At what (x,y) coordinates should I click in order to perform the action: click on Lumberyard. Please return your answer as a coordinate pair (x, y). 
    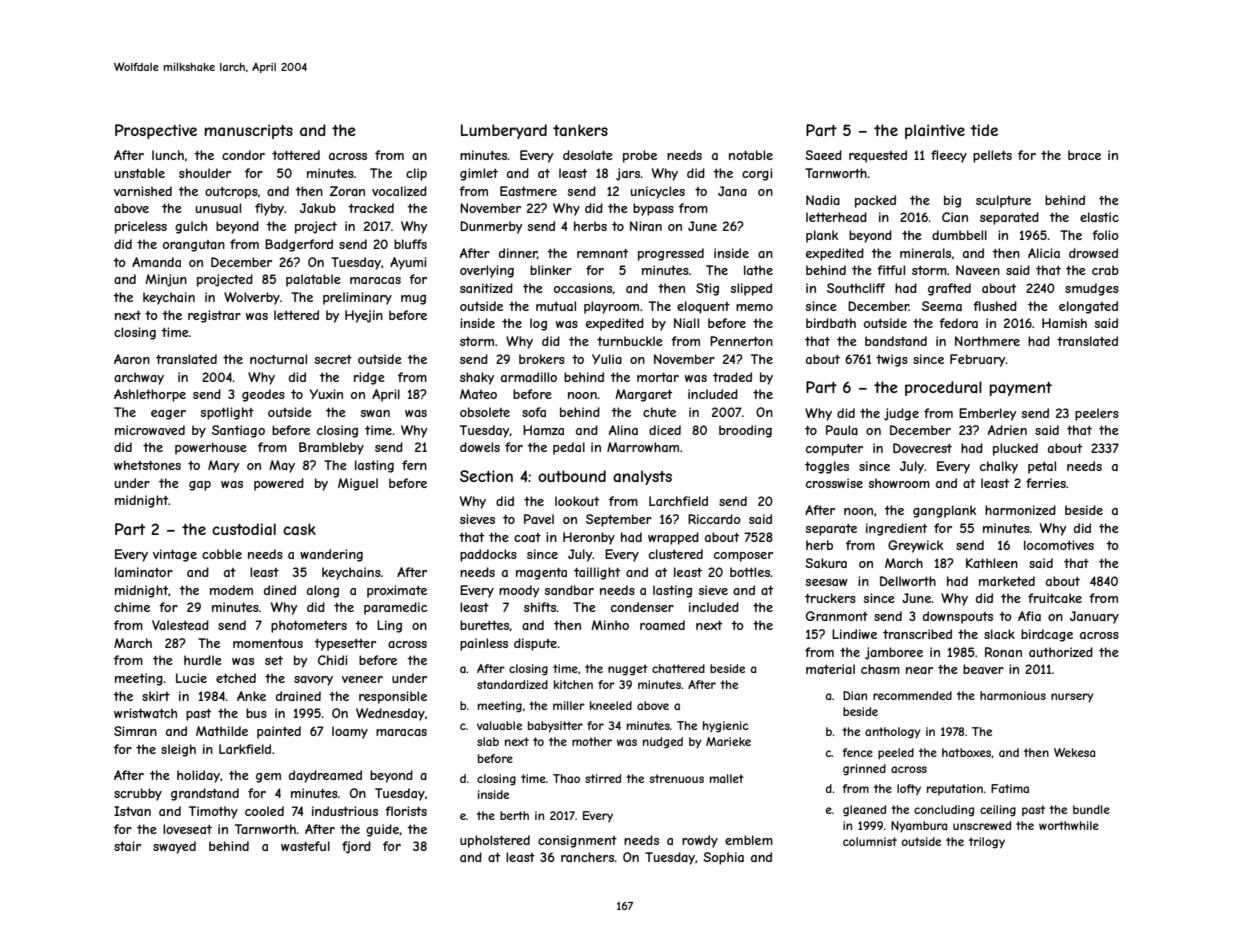
    Looking at the image, I should click on (504, 131).
